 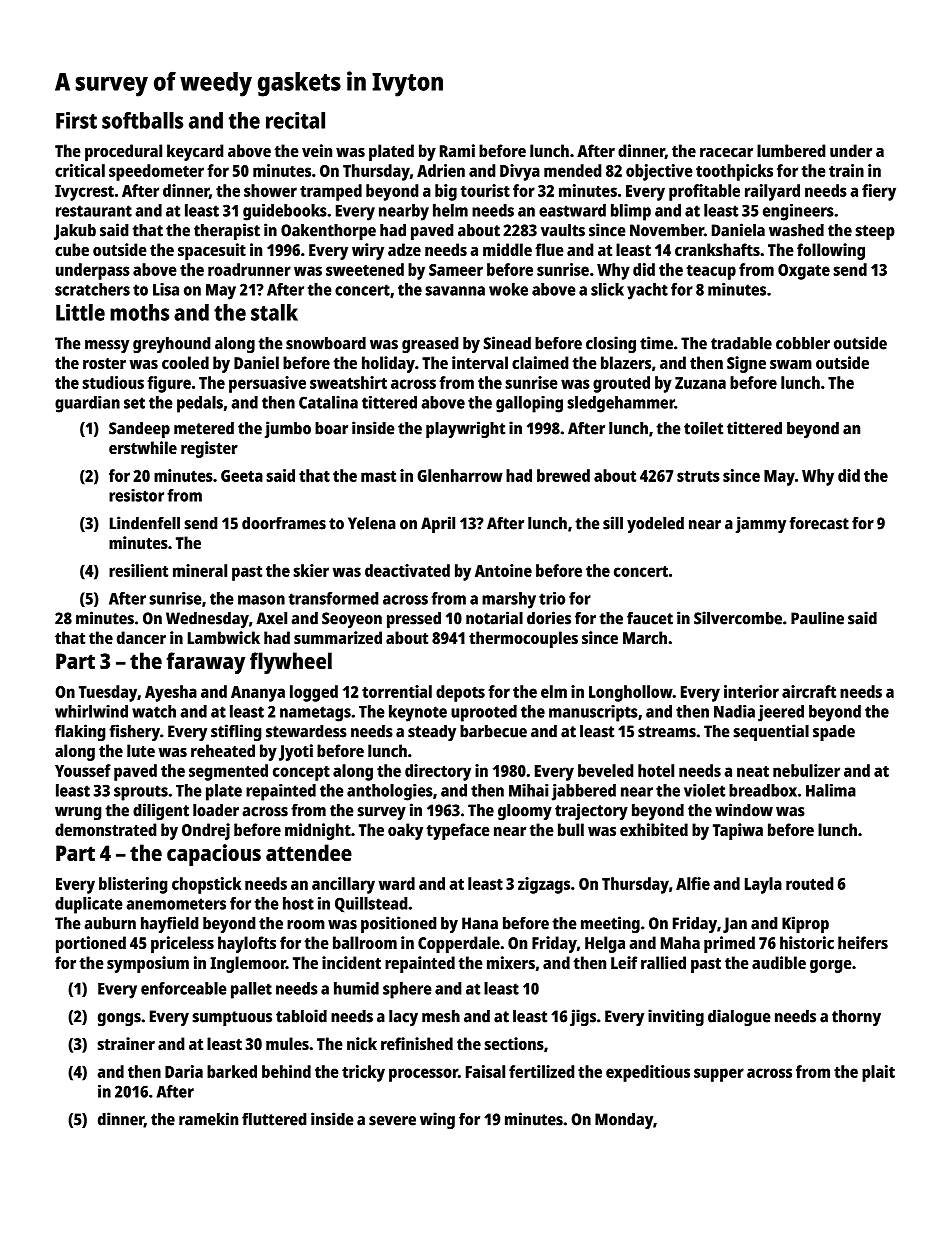 What do you see at coordinates (654, 829) in the document?
I see `exhibited` at bounding box center [654, 829].
